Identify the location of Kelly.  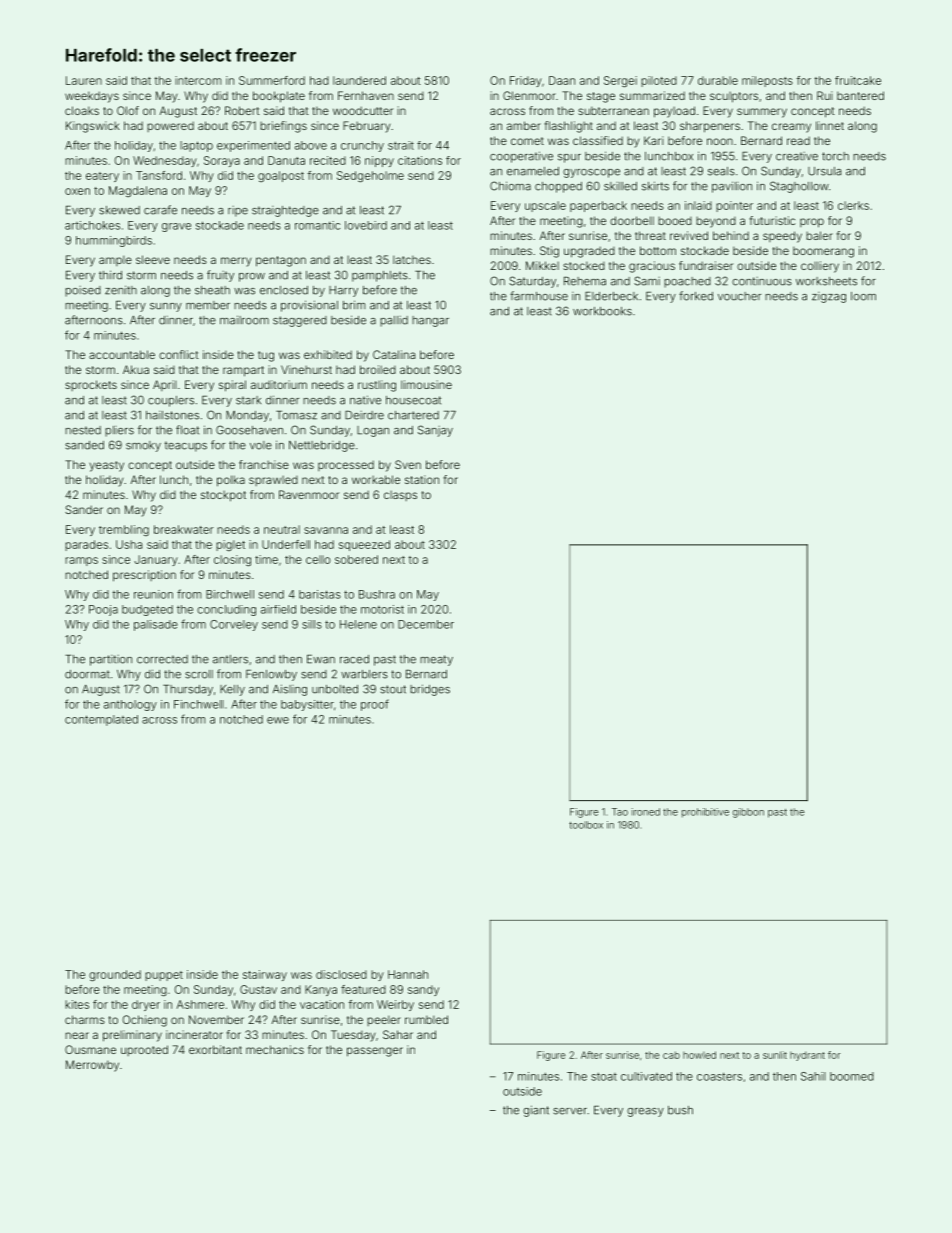
(232, 690).
